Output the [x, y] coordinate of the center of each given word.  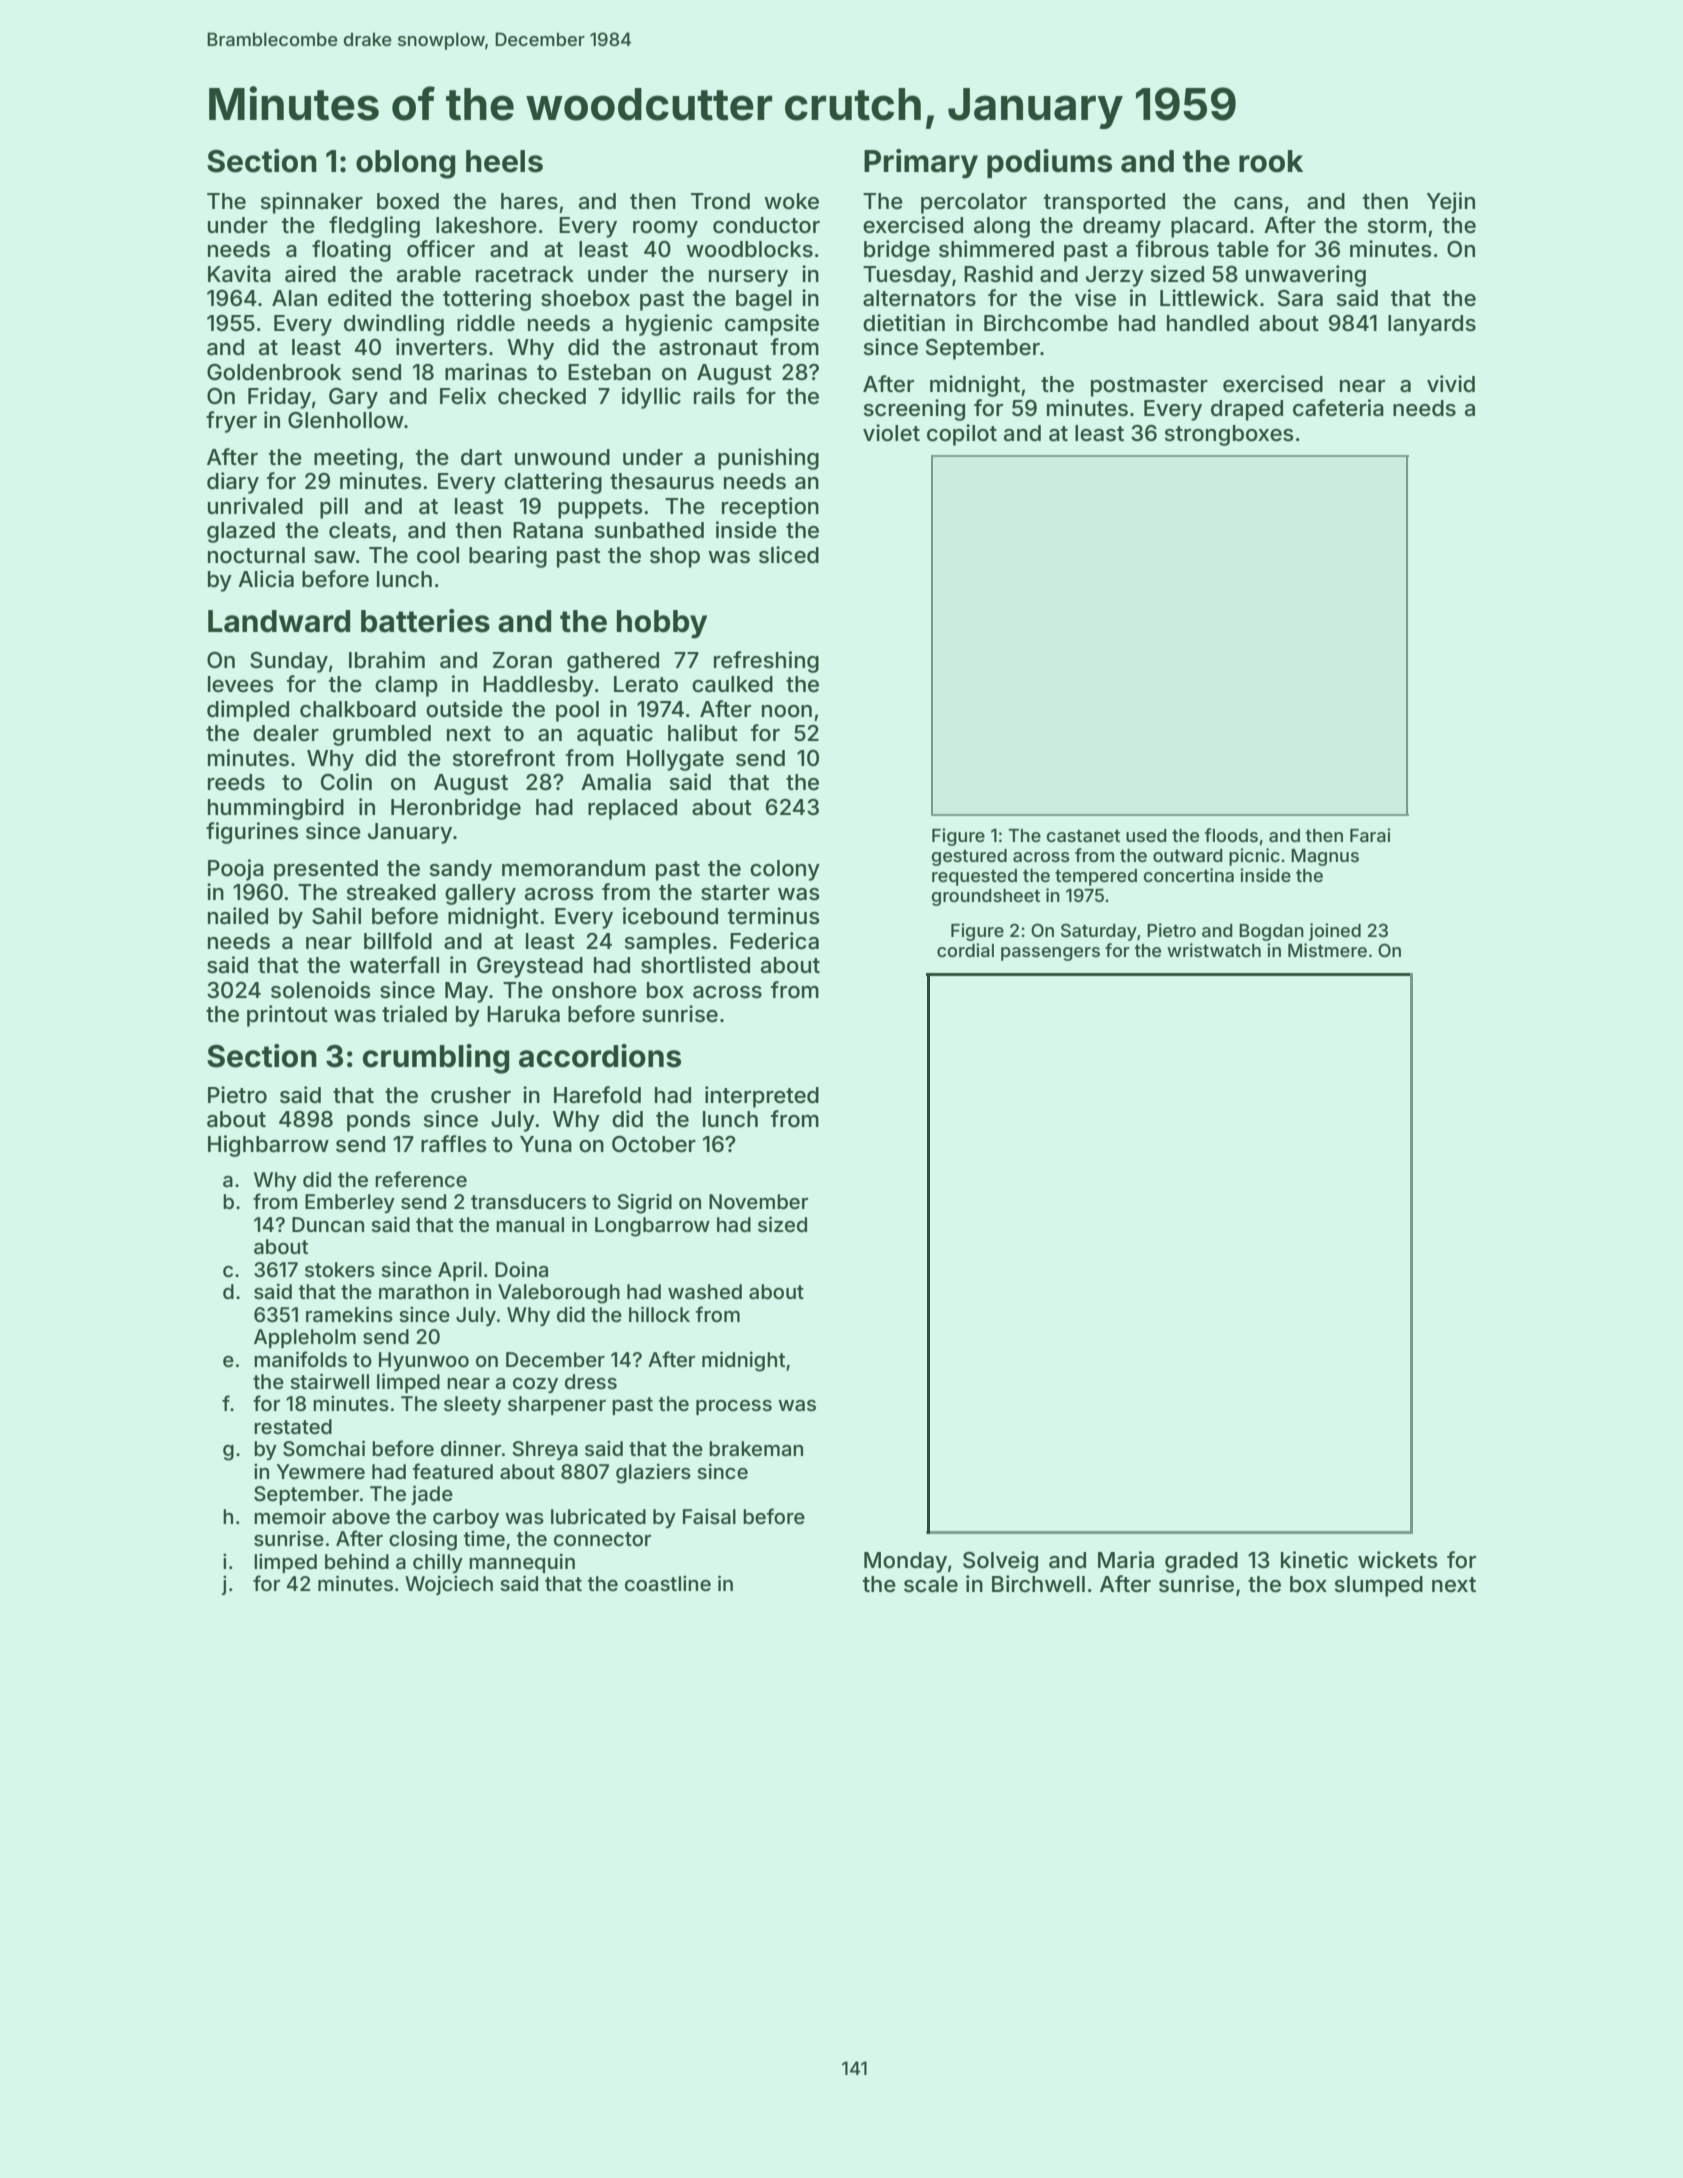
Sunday [289, 662]
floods [1231, 835]
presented [326, 870]
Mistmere [1327, 950]
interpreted [762, 1097]
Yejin [1450, 203]
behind [357, 1561]
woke [791, 201]
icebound [670, 916]
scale [931, 1584]
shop [675, 557]
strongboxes [1229, 435]
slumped [1379, 1586]
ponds [379, 1121]
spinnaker [312, 203]
